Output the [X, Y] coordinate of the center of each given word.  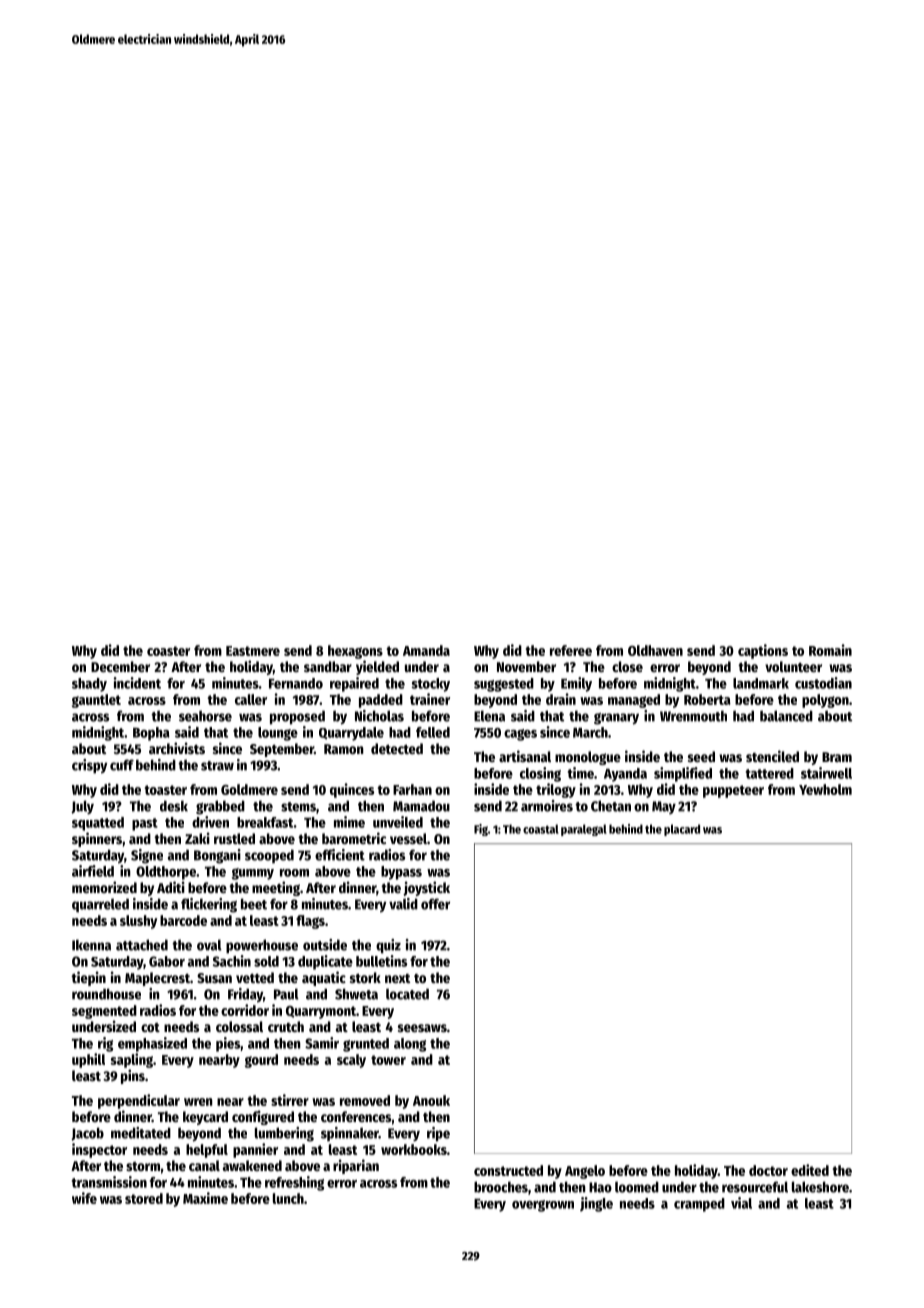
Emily [576, 684]
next [397, 978]
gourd [261, 1061]
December [120, 666]
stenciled [772, 756]
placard [682, 830]
